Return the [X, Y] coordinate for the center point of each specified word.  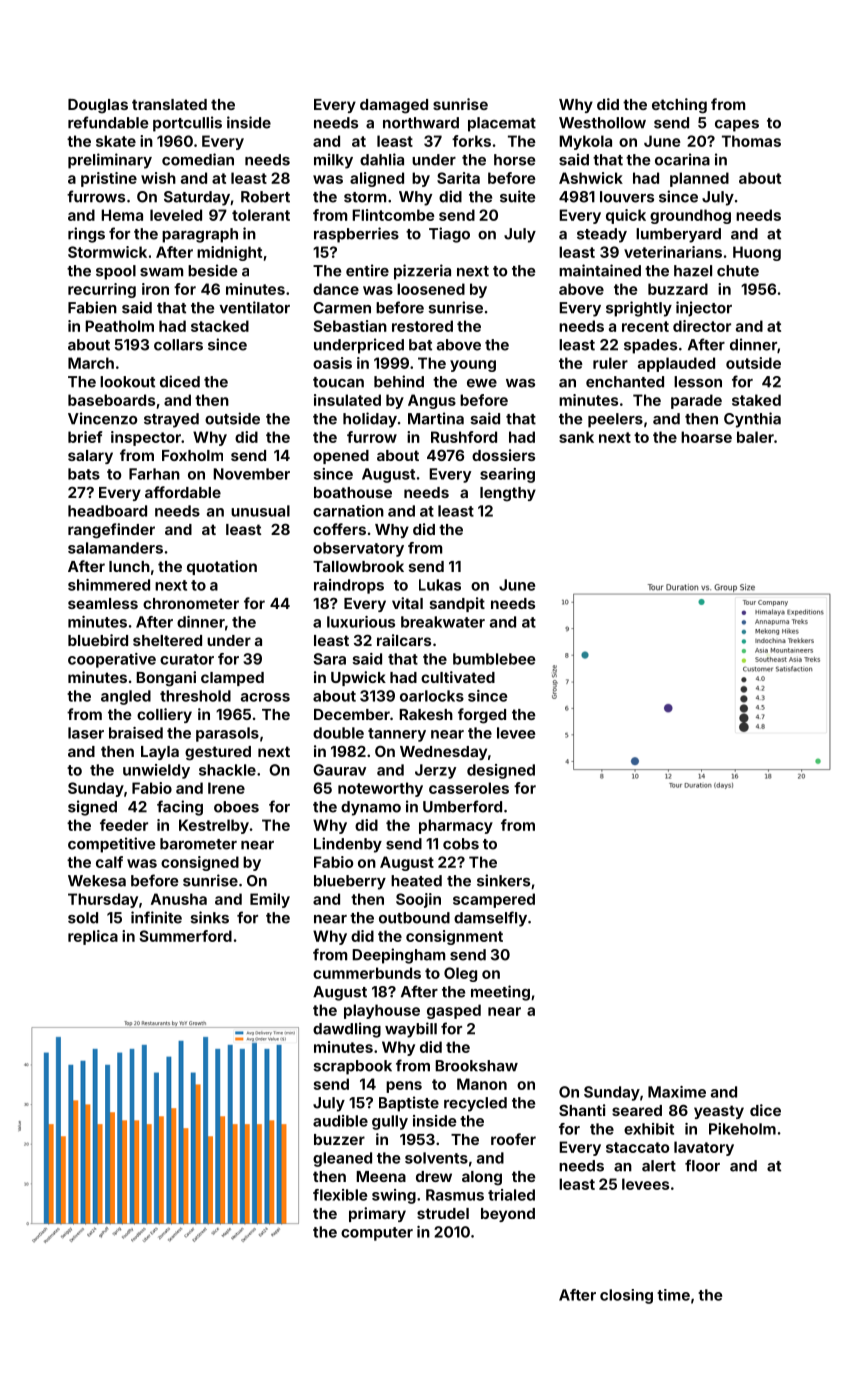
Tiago [449, 235]
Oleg [460, 974]
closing [626, 1296]
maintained [600, 270]
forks [471, 141]
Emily [270, 900]
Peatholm [119, 326]
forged [482, 716]
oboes [236, 807]
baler [755, 437]
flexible [340, 1195]
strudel [443, 1213]
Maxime [677, 1092]
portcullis [187, 124]
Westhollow [602, 123]
